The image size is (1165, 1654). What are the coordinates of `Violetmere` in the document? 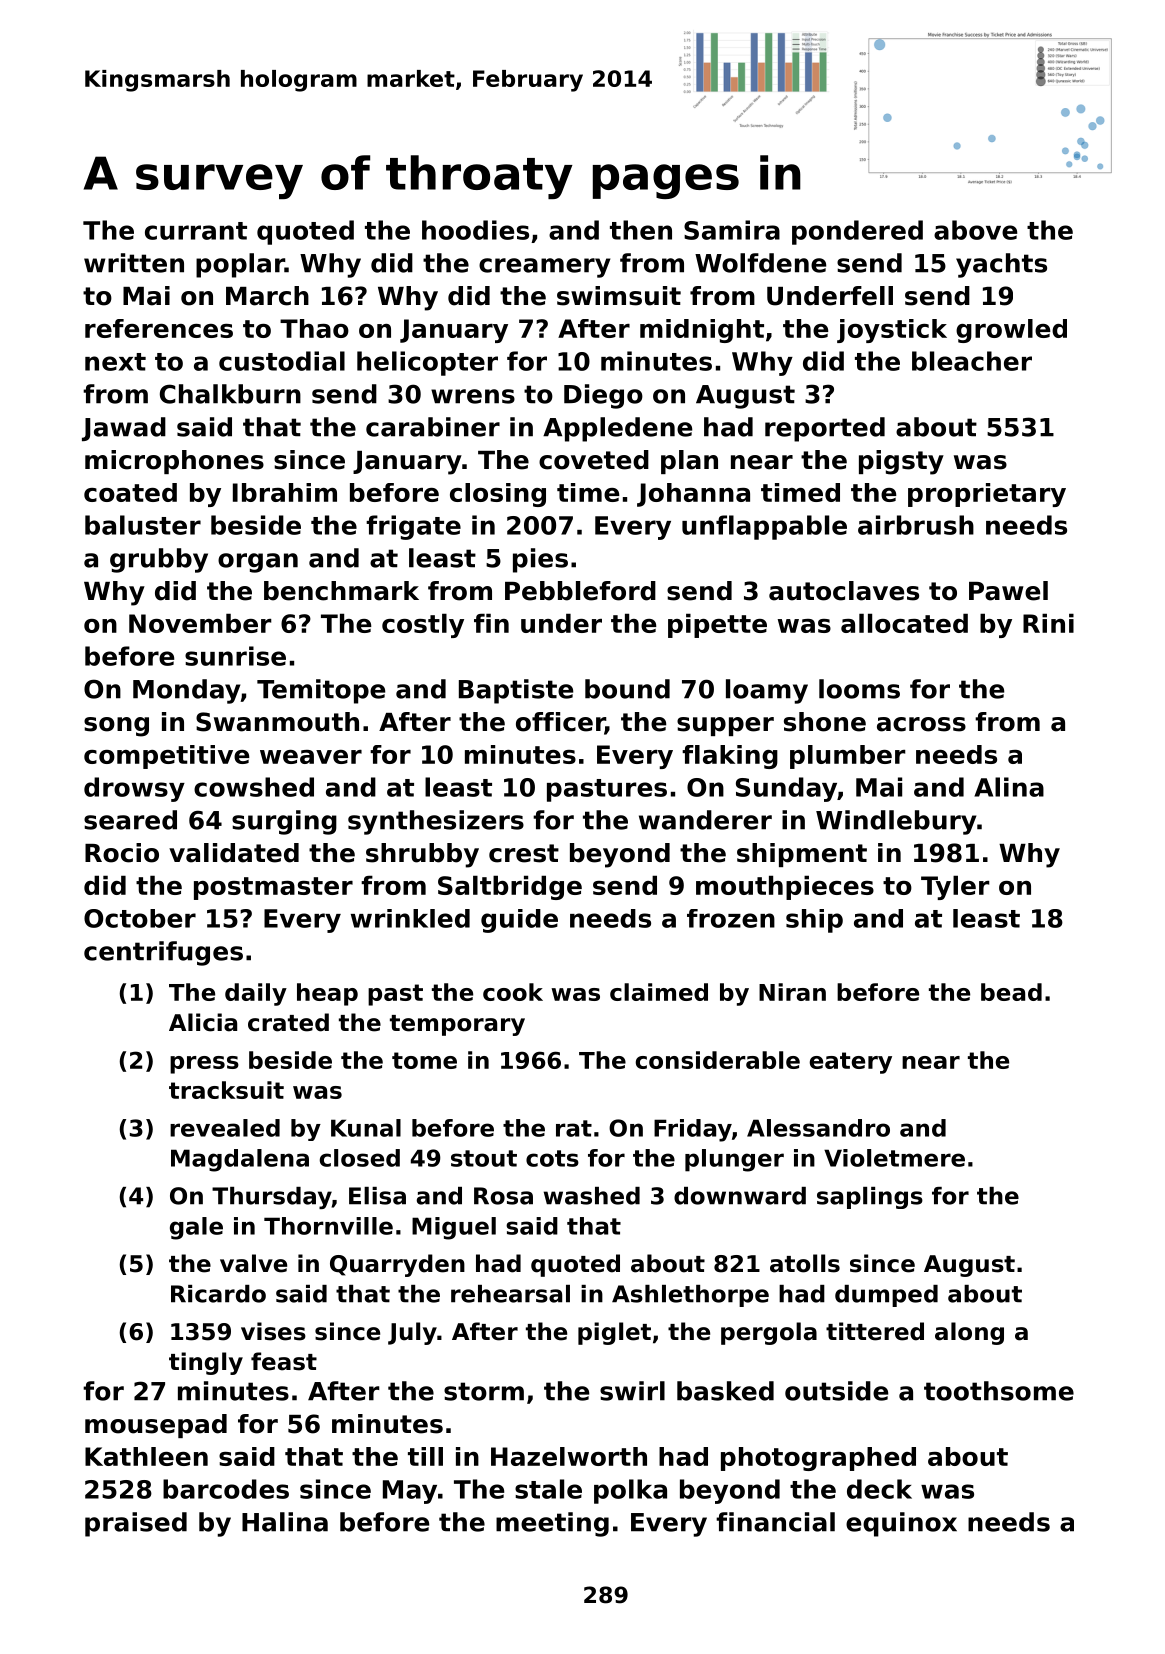 It's located at (894, 1158).
